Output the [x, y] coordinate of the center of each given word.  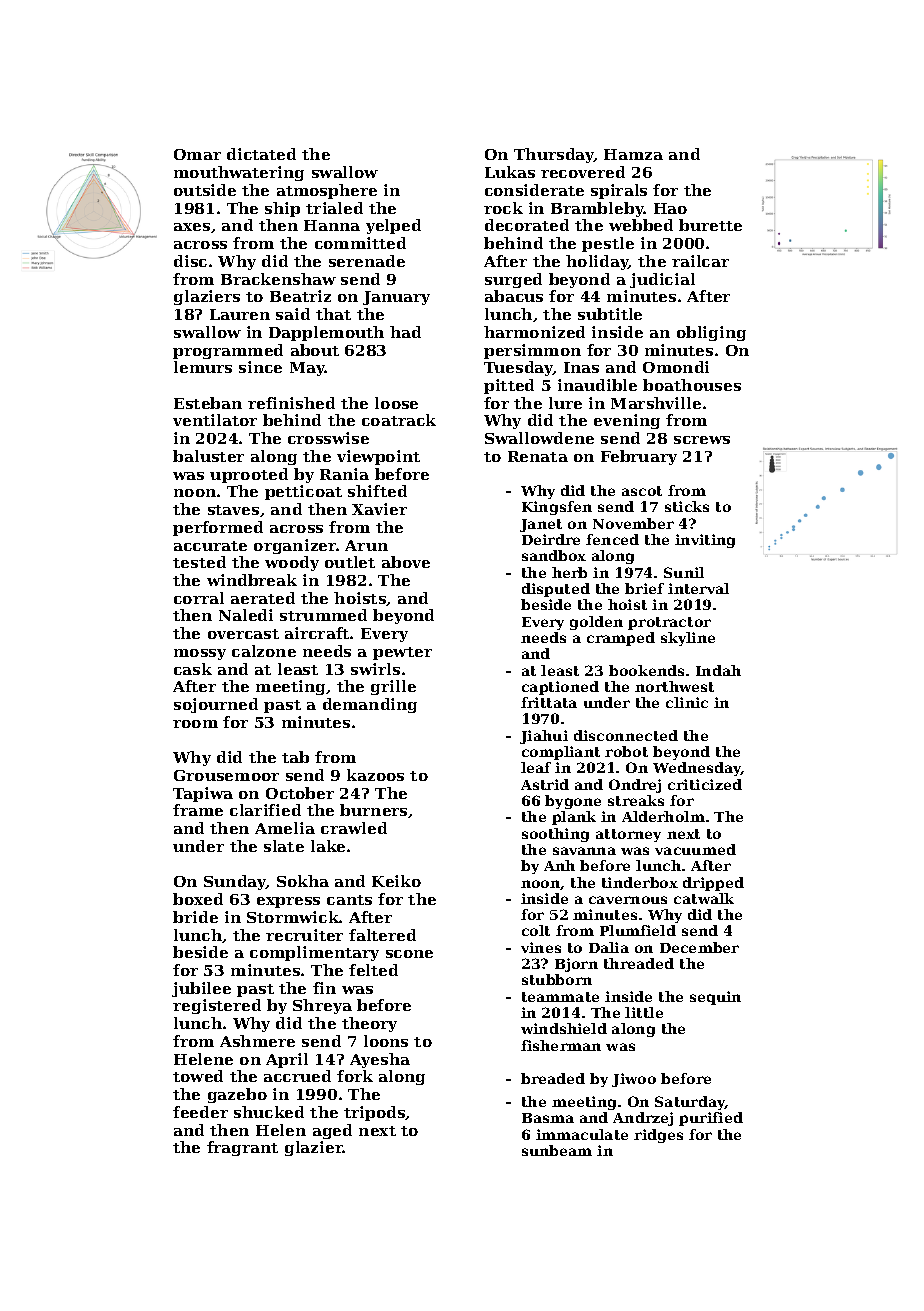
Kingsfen [557, 508]
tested [199, 562]
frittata [549, 702]
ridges [658, 1136]
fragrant [242, 1148]
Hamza [633, 154]
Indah [718, 670]
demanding [370, 705]
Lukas [510, 172]
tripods [375, 1113]
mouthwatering [239, 173]
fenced [612, 539]
